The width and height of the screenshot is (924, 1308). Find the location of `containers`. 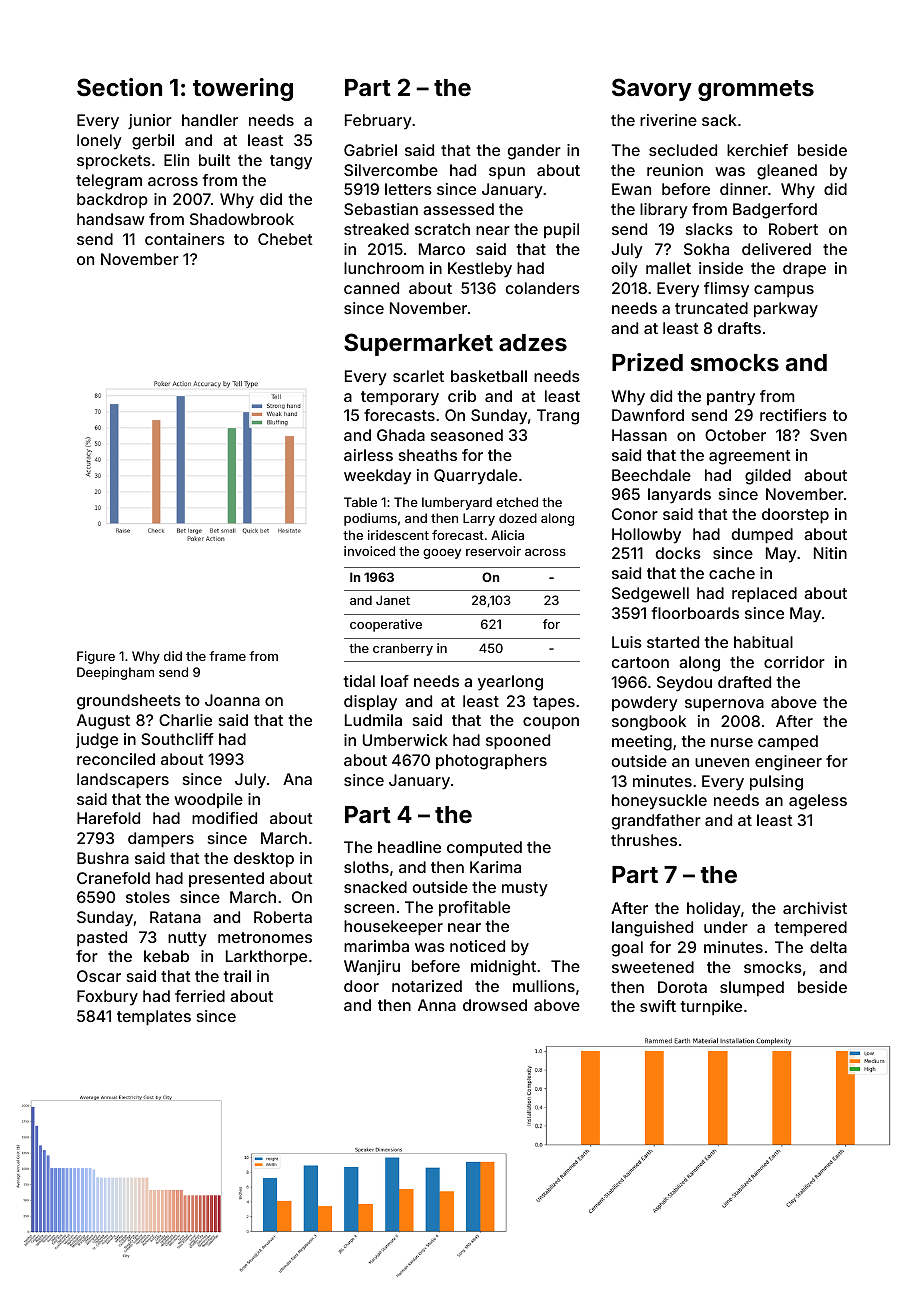

containers is located at coordinates (185, 239).
